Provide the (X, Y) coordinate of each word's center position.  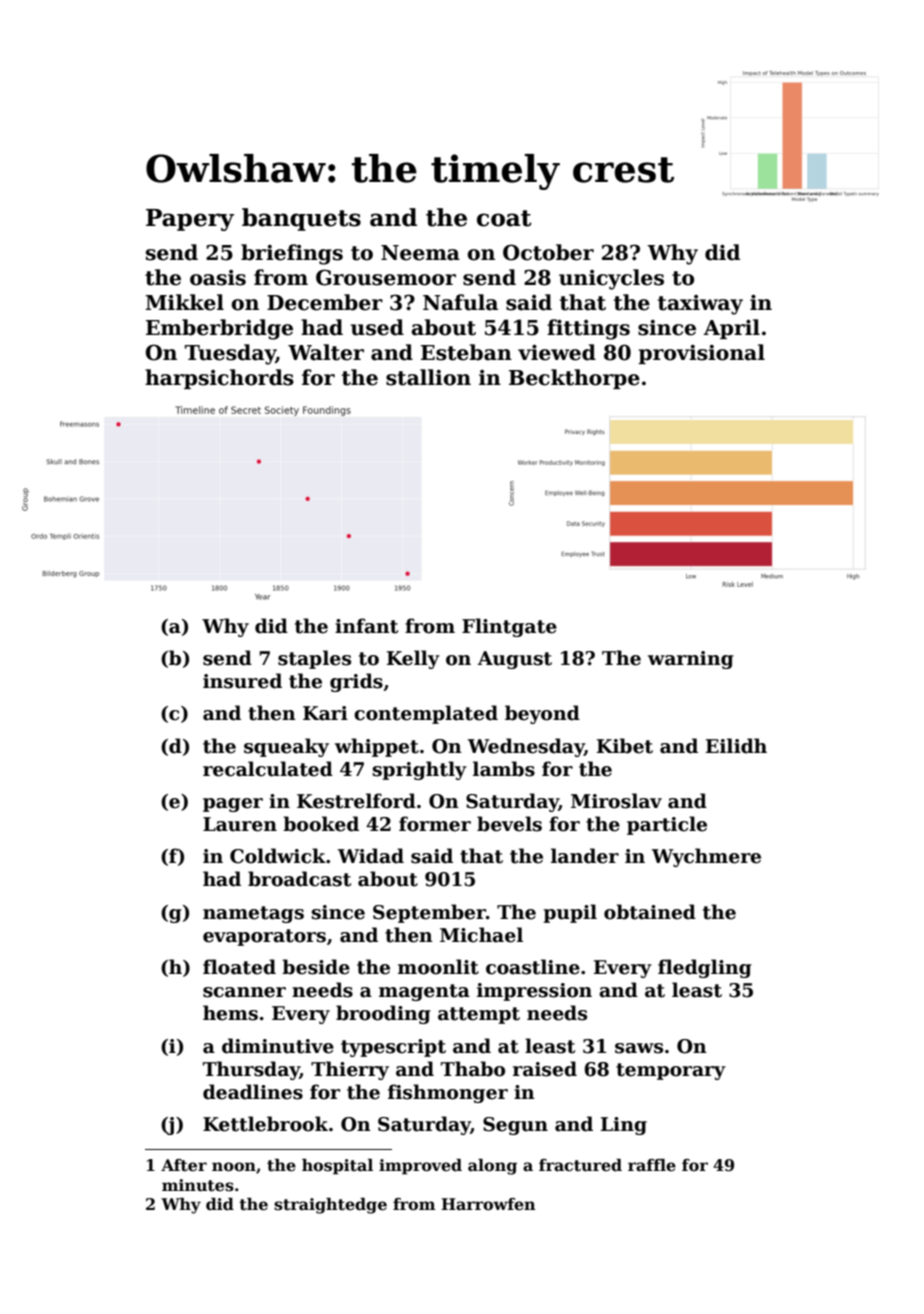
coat (504, 218)
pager (233, 805)
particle (667, 825)
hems (230, 1013)
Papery (190, 220)
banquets (301, 219)
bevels (509, 824)
